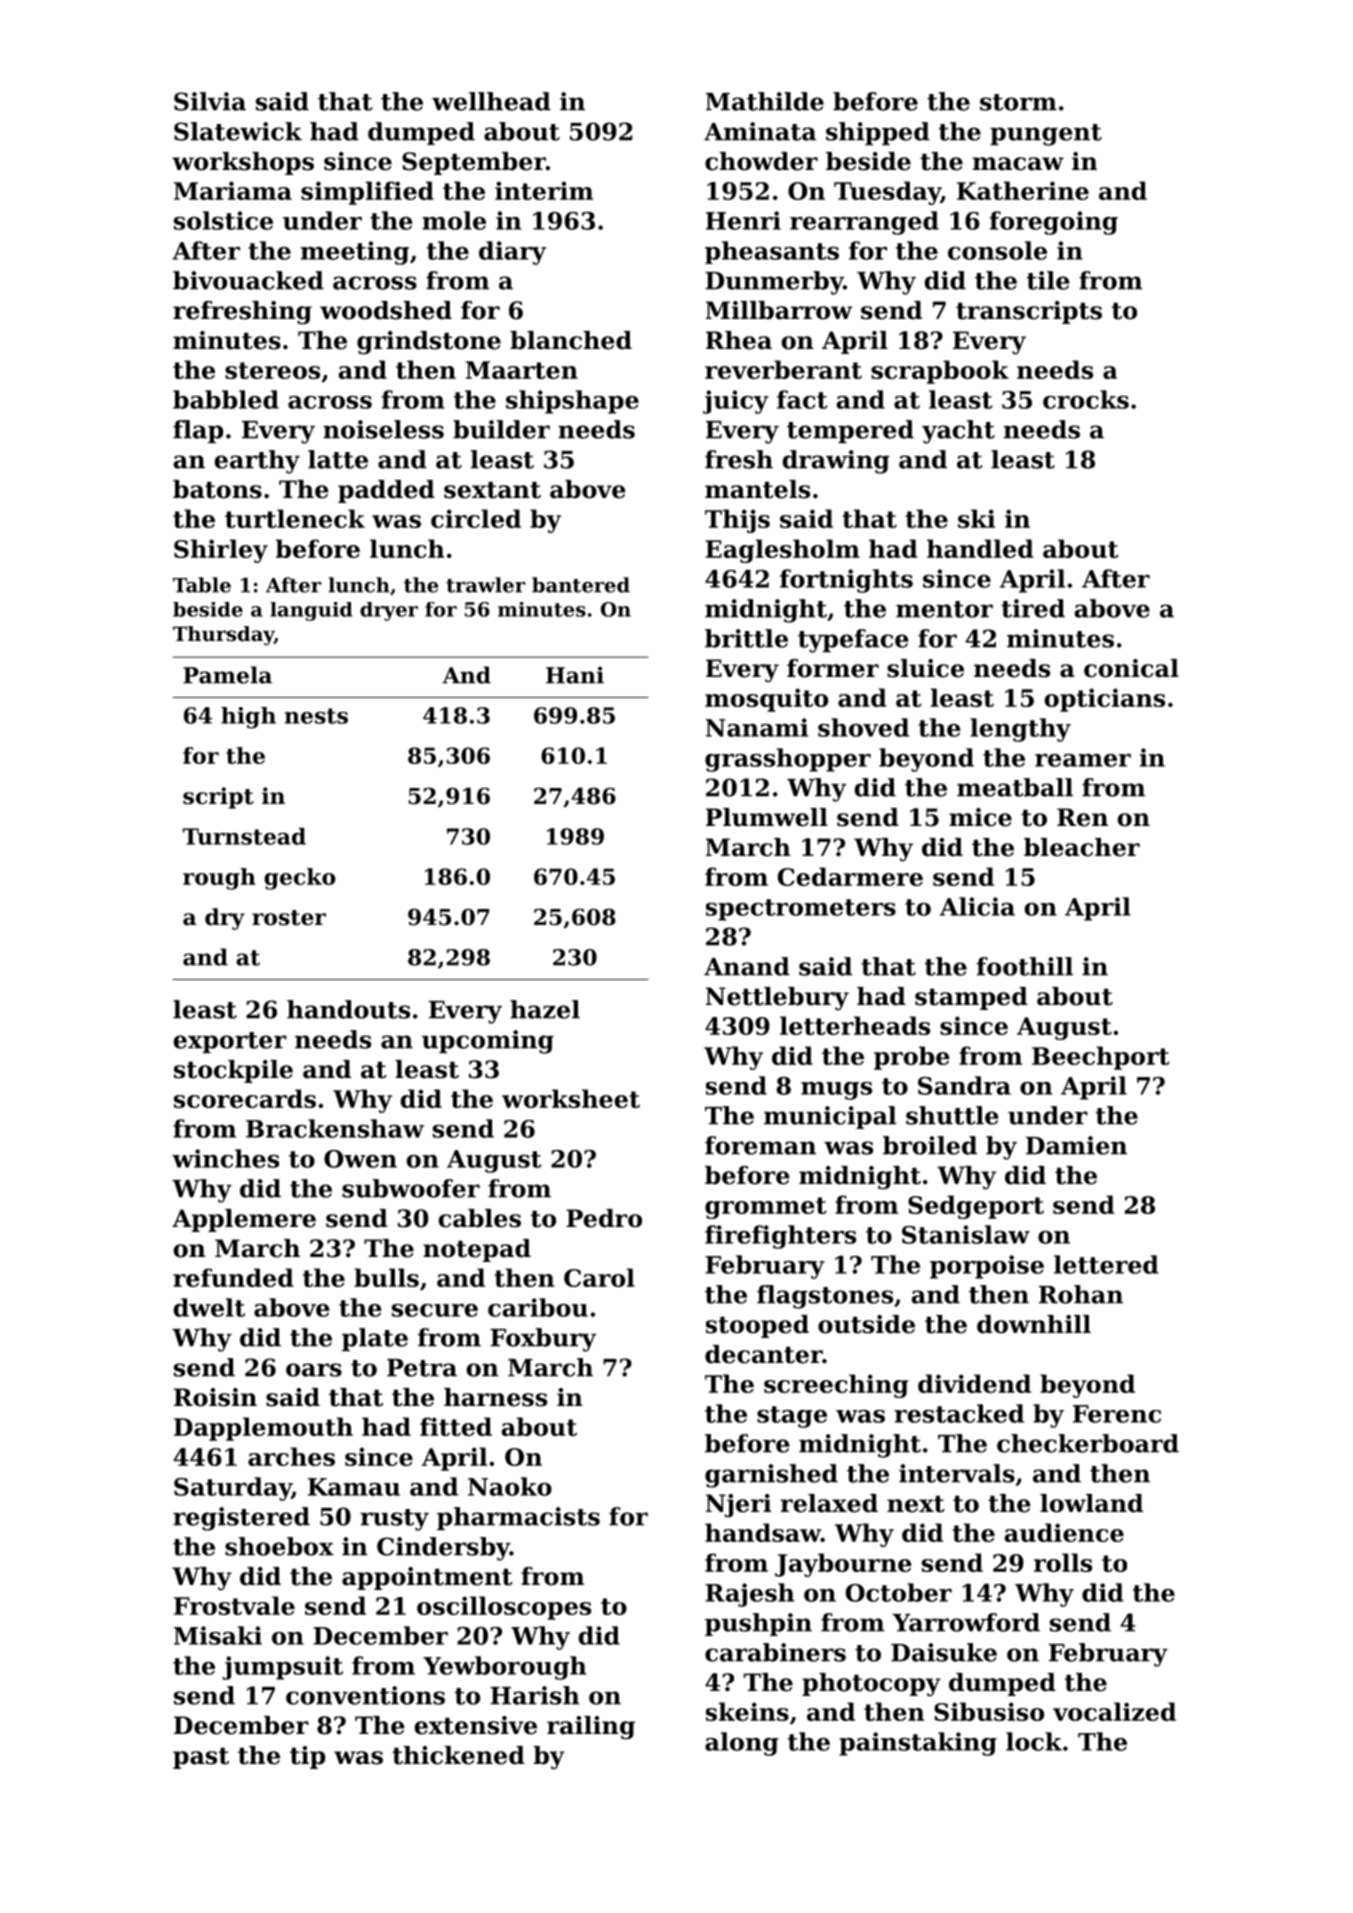 The width and height of the document is (1353, 1913). Describe the element at coordinates (760, 1145) in the document. I see `foreman` at that location.
